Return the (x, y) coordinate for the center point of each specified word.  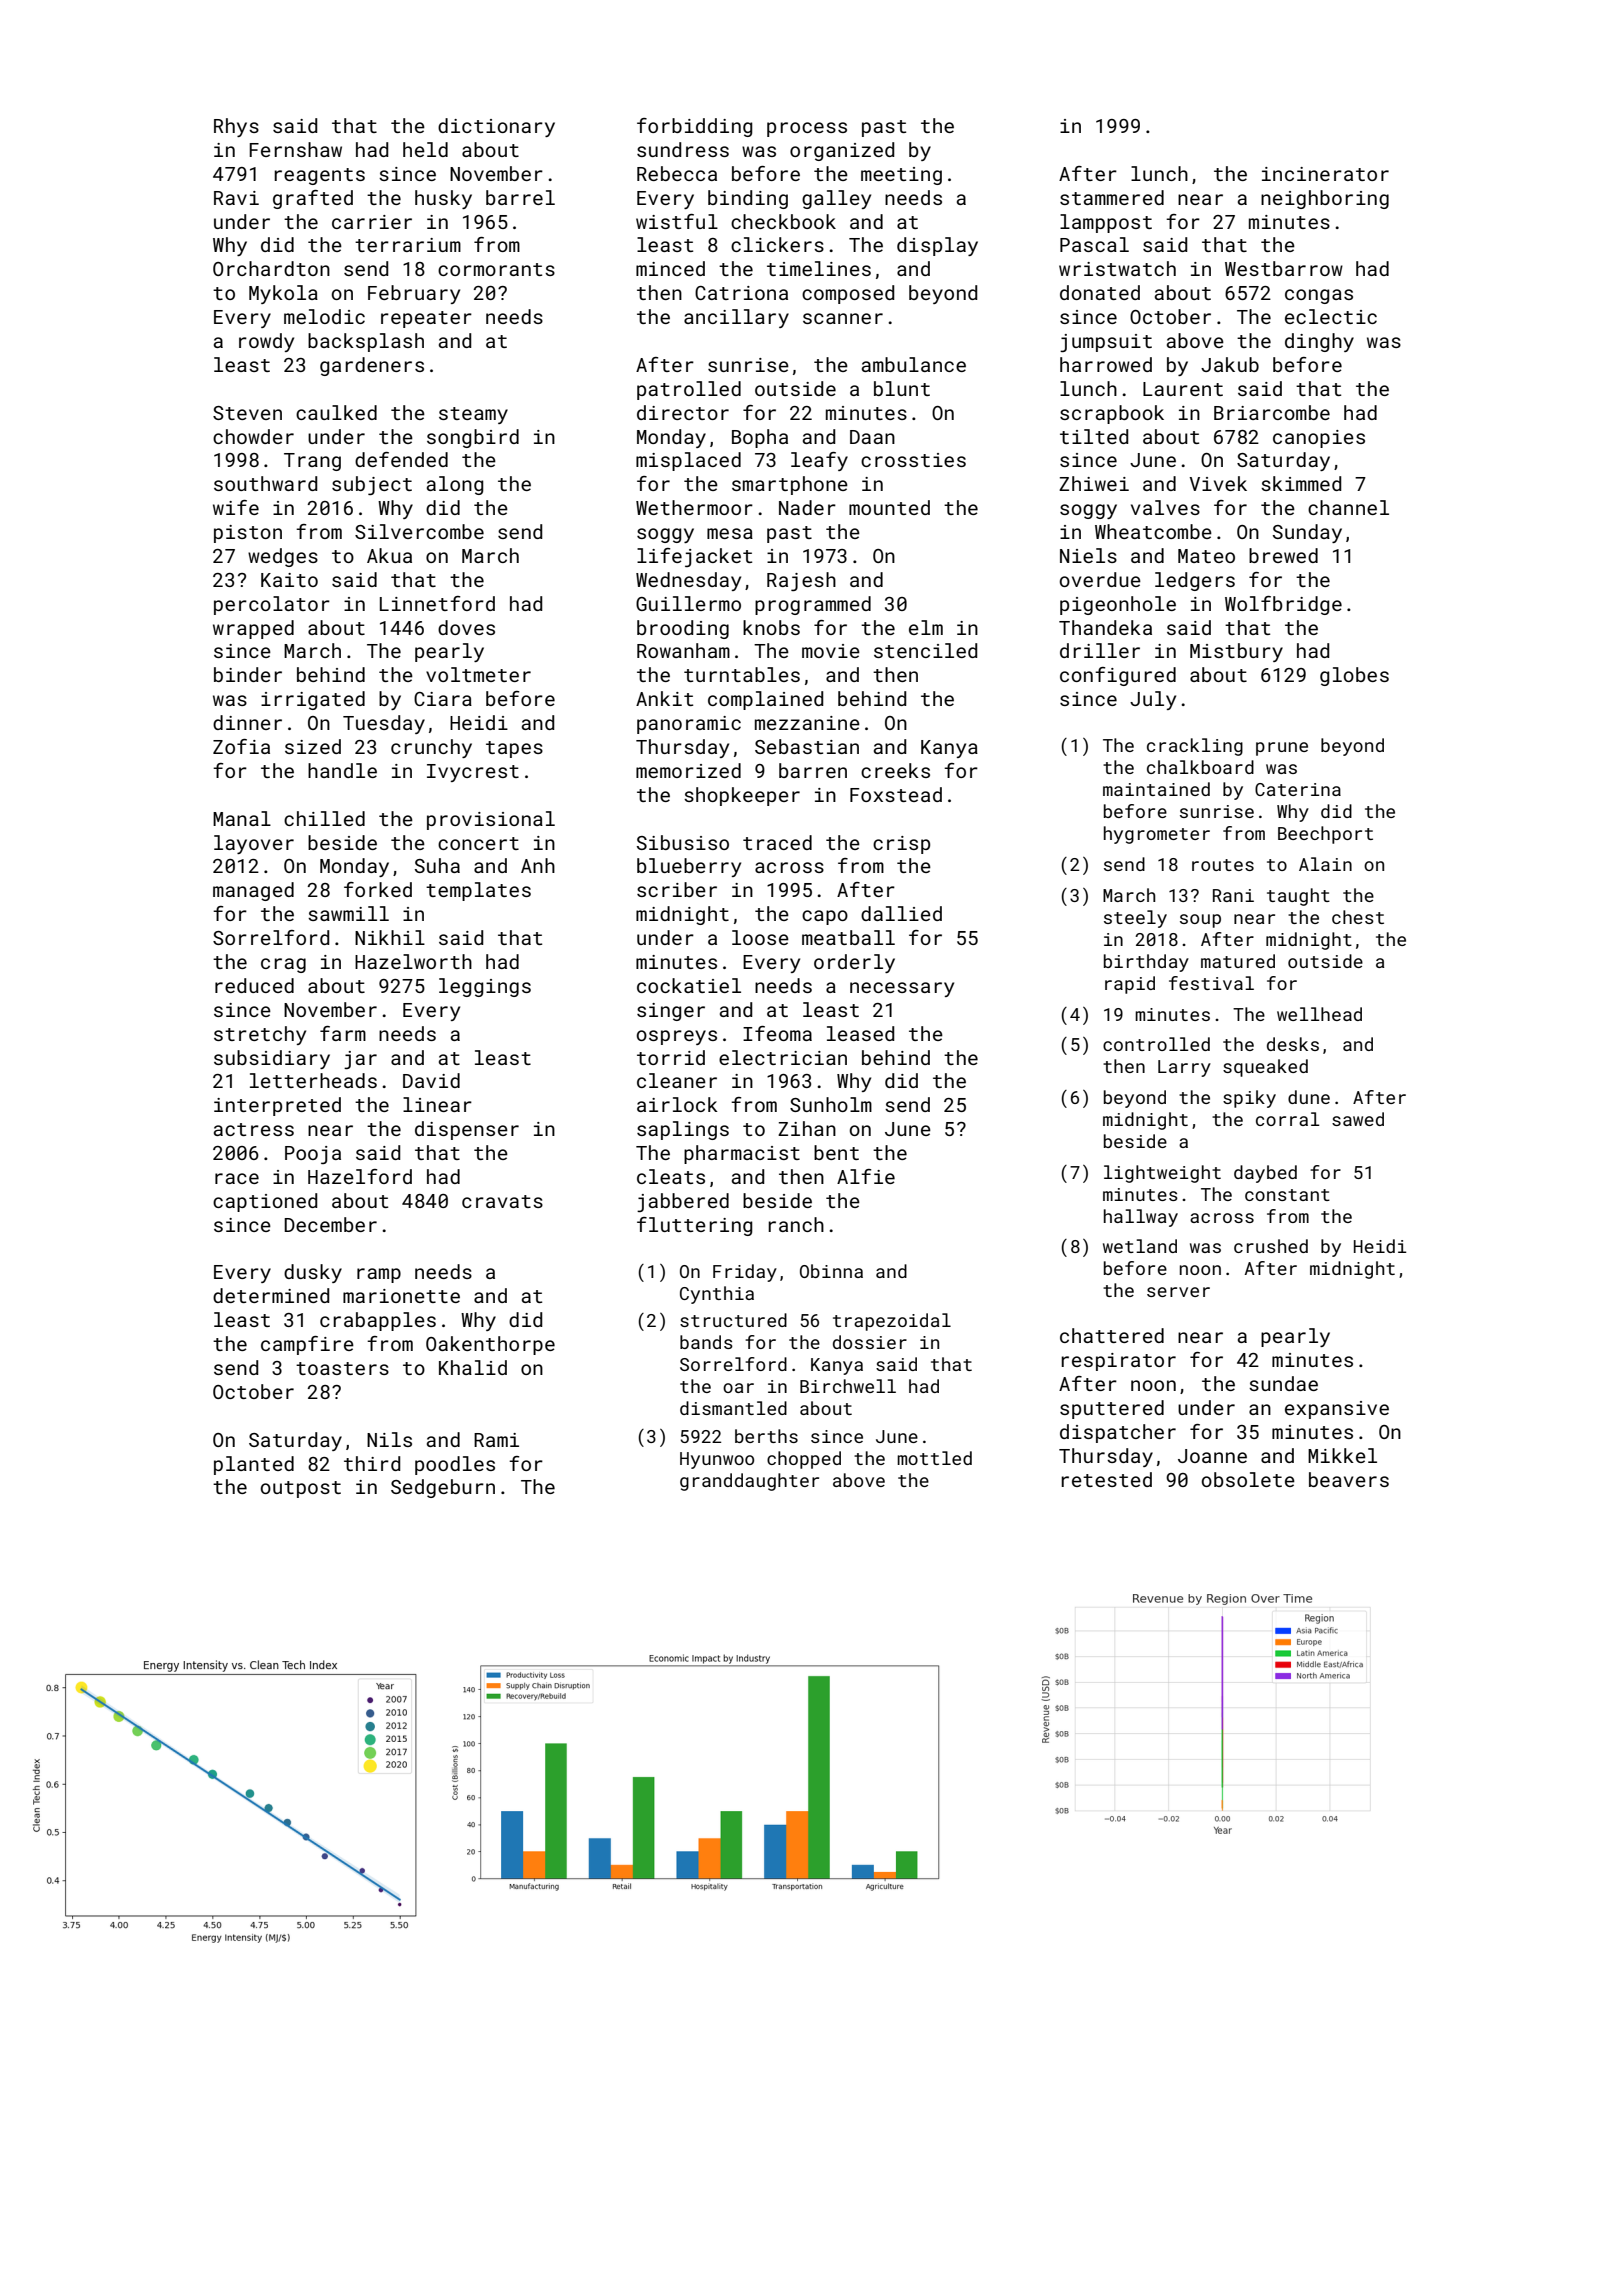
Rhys (236, 127)
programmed (813, 605)
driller (1100, 650)
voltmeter (478, 674)
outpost (301, 1489)
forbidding (694, 127)
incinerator (1325, 174)
